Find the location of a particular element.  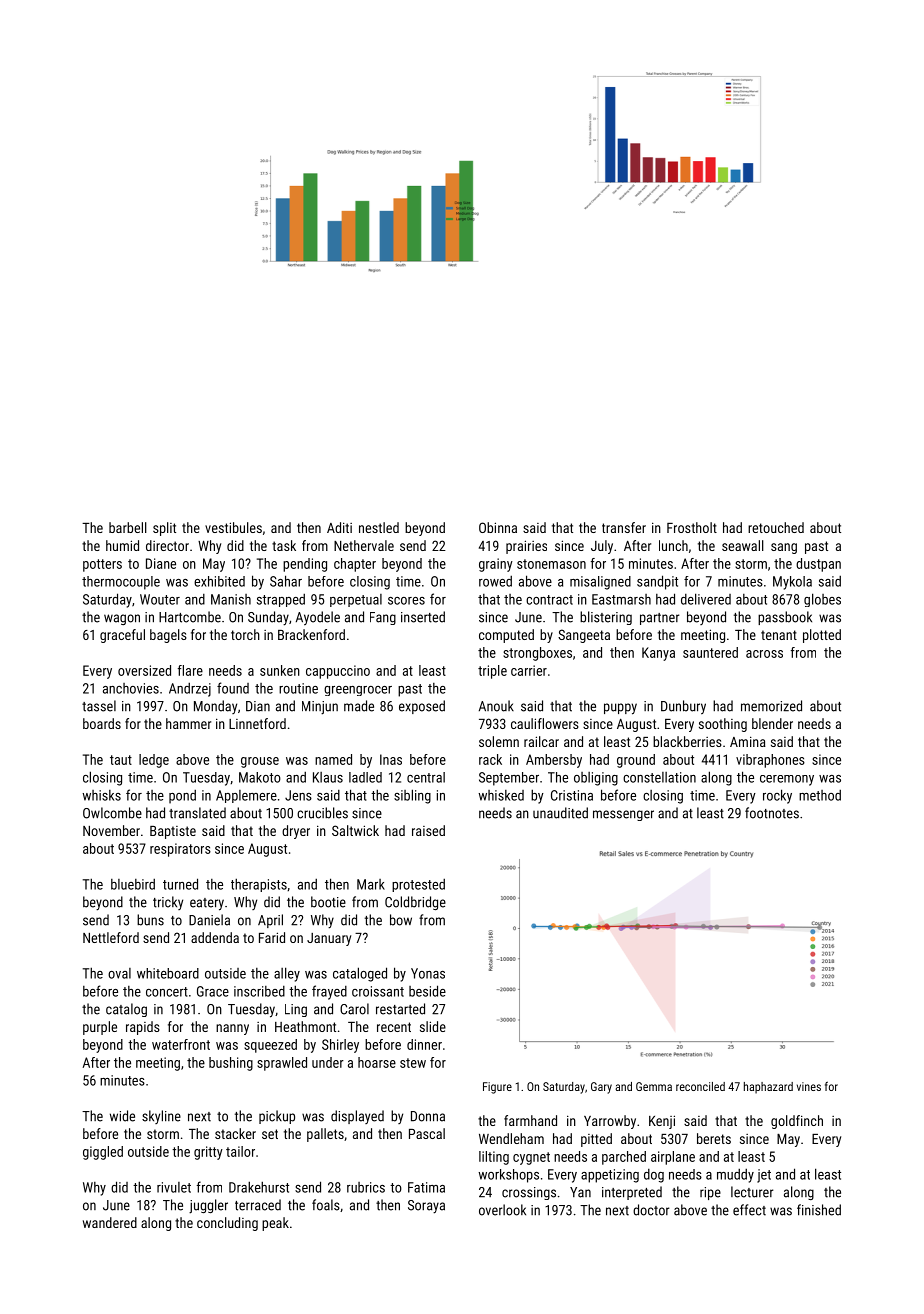

reconciled is located at coordinates (700, 1086).
